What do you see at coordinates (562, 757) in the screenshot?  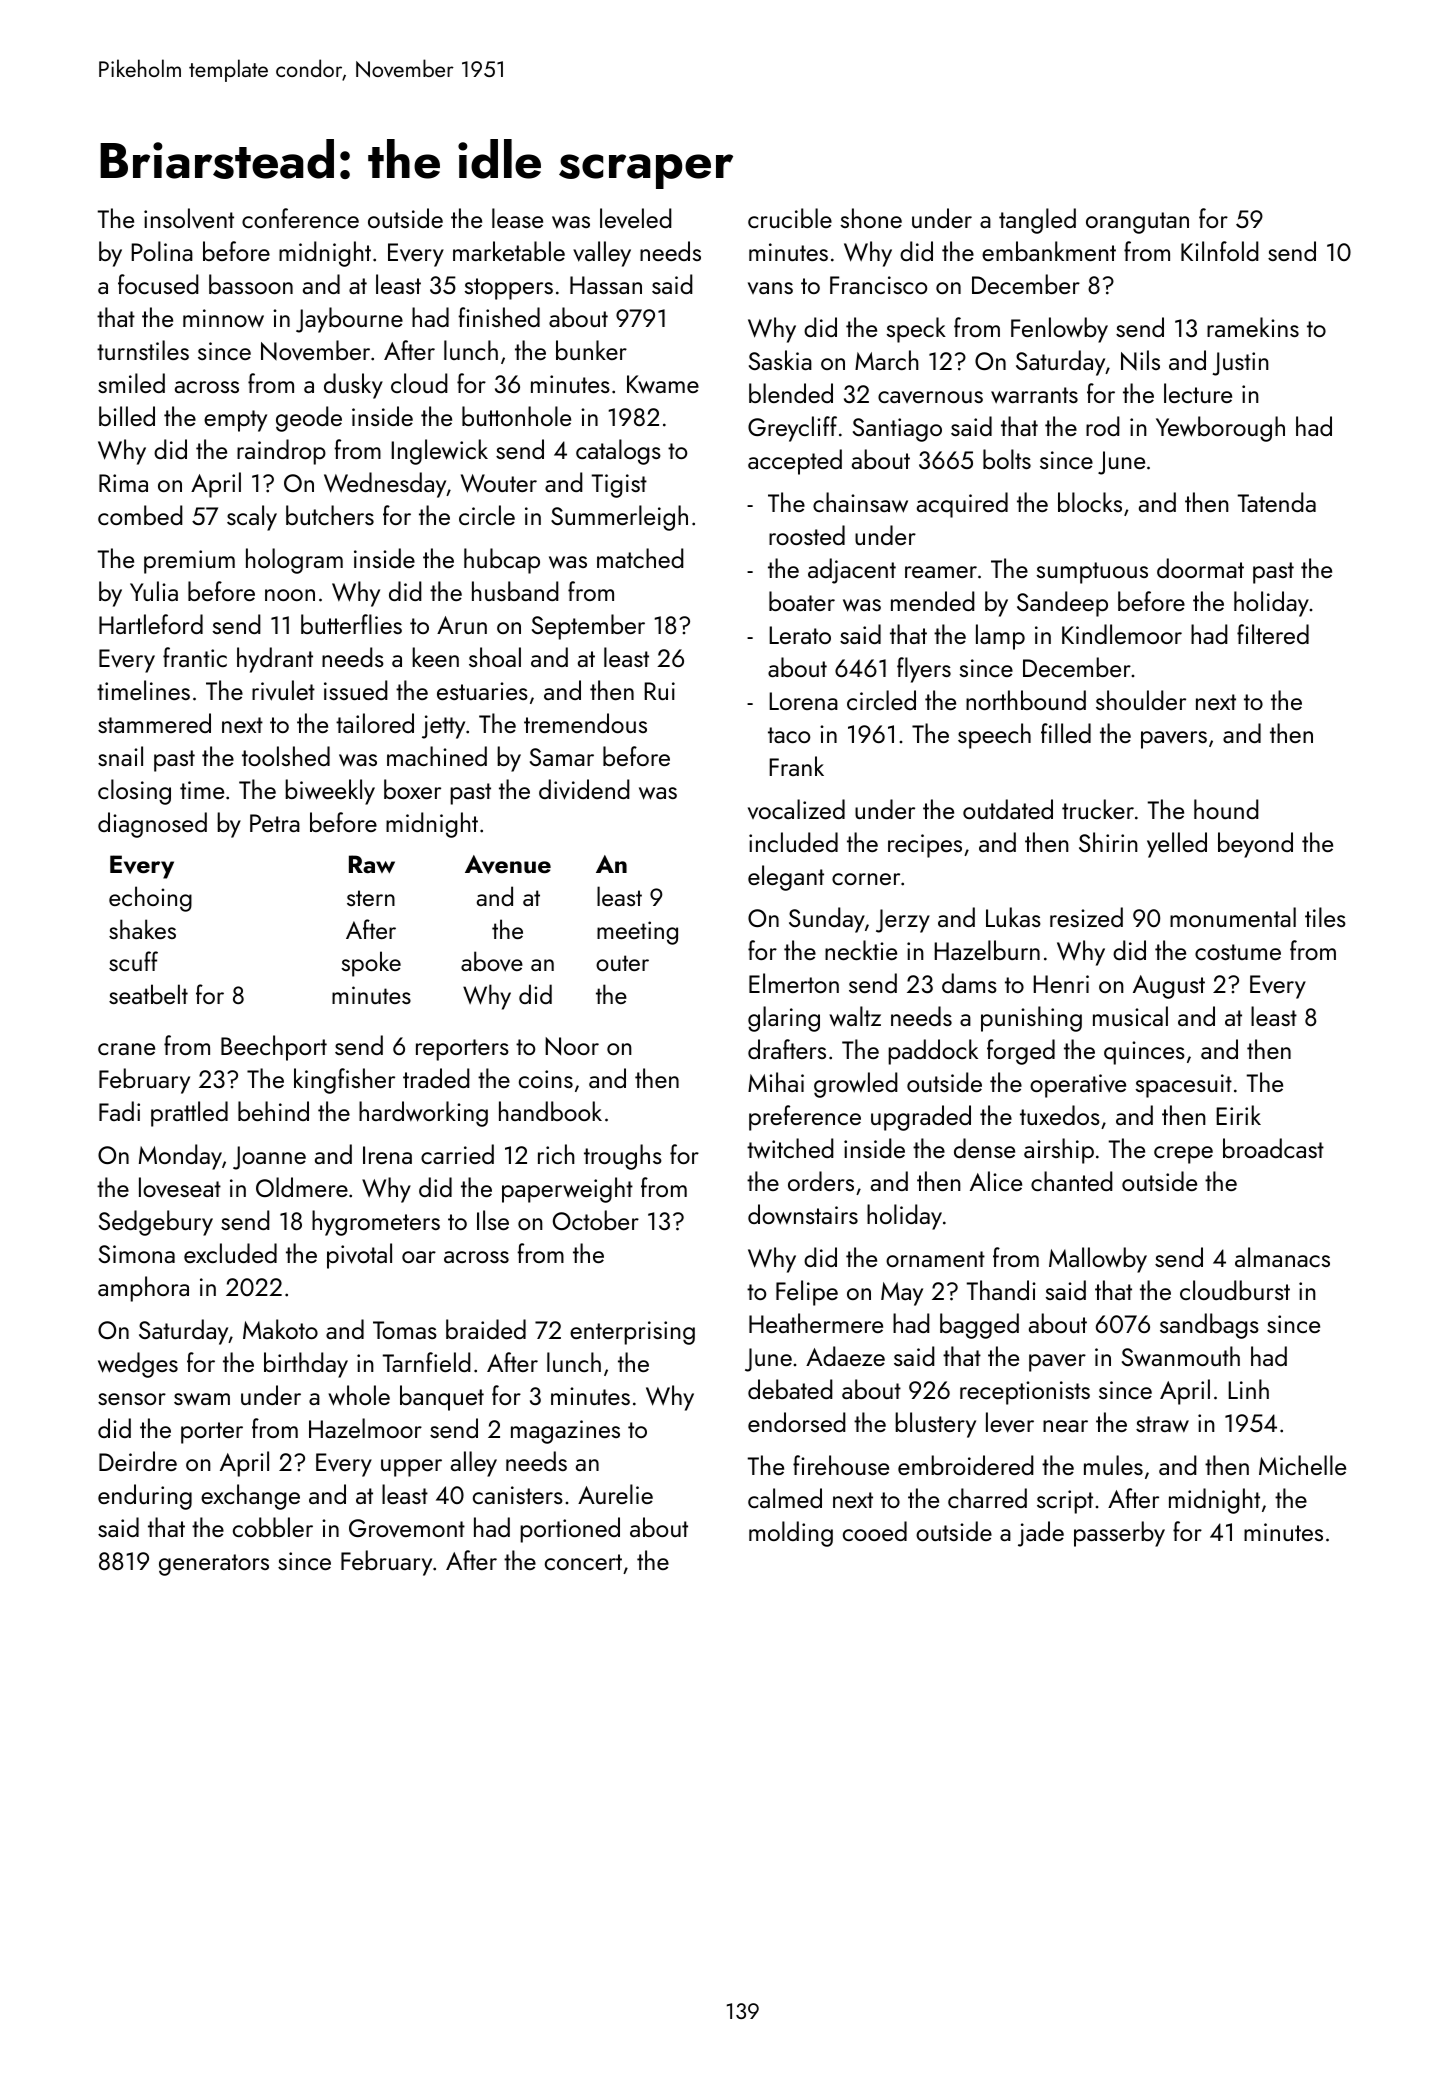 I see `Samar` at bounding box center [562, 757].
